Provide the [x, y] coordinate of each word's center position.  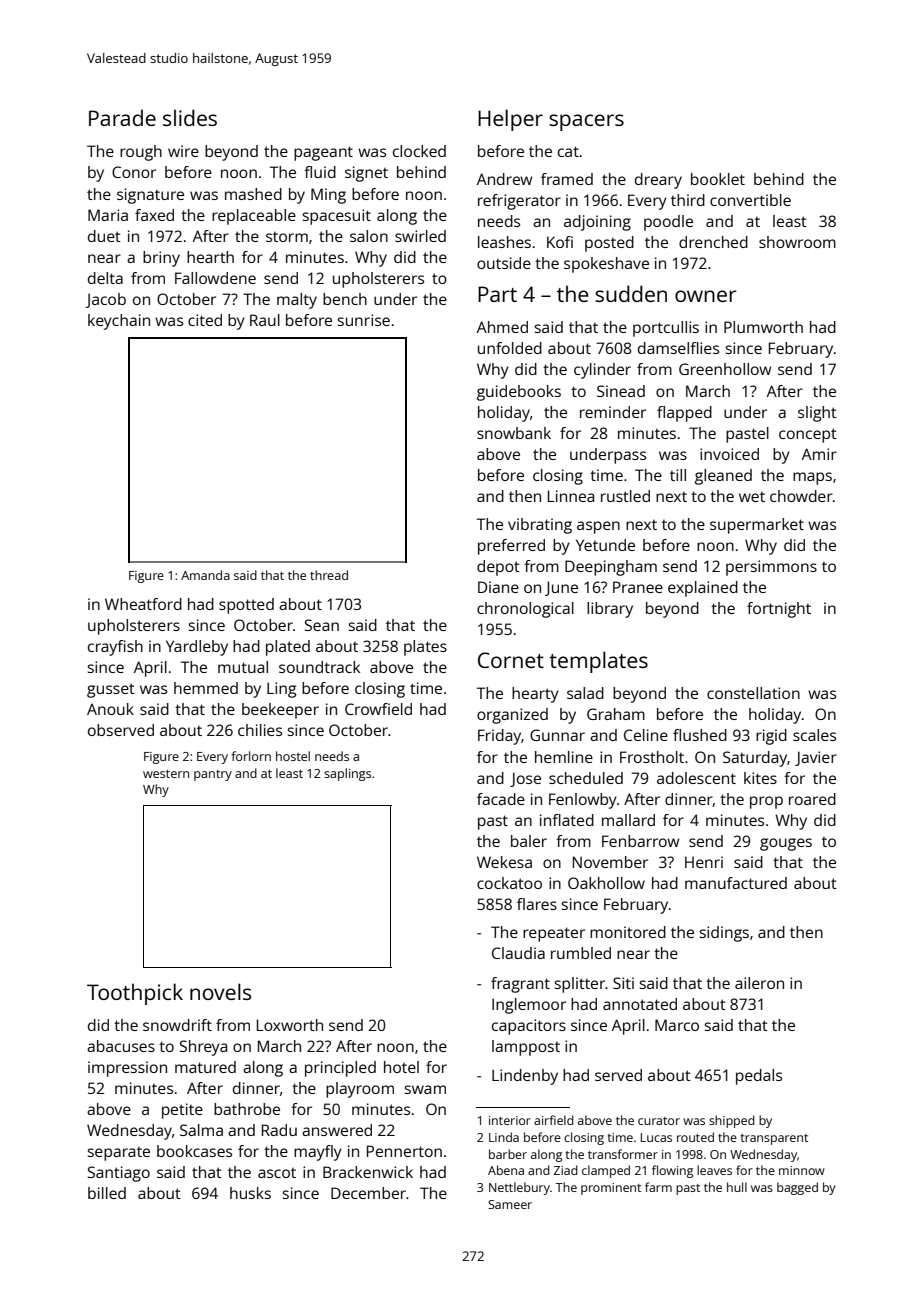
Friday [499, 737]
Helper [510, 120]
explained [703, 589]
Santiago [119, 1174]
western [166, 774]
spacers [586, 122]
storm [287, 237]
